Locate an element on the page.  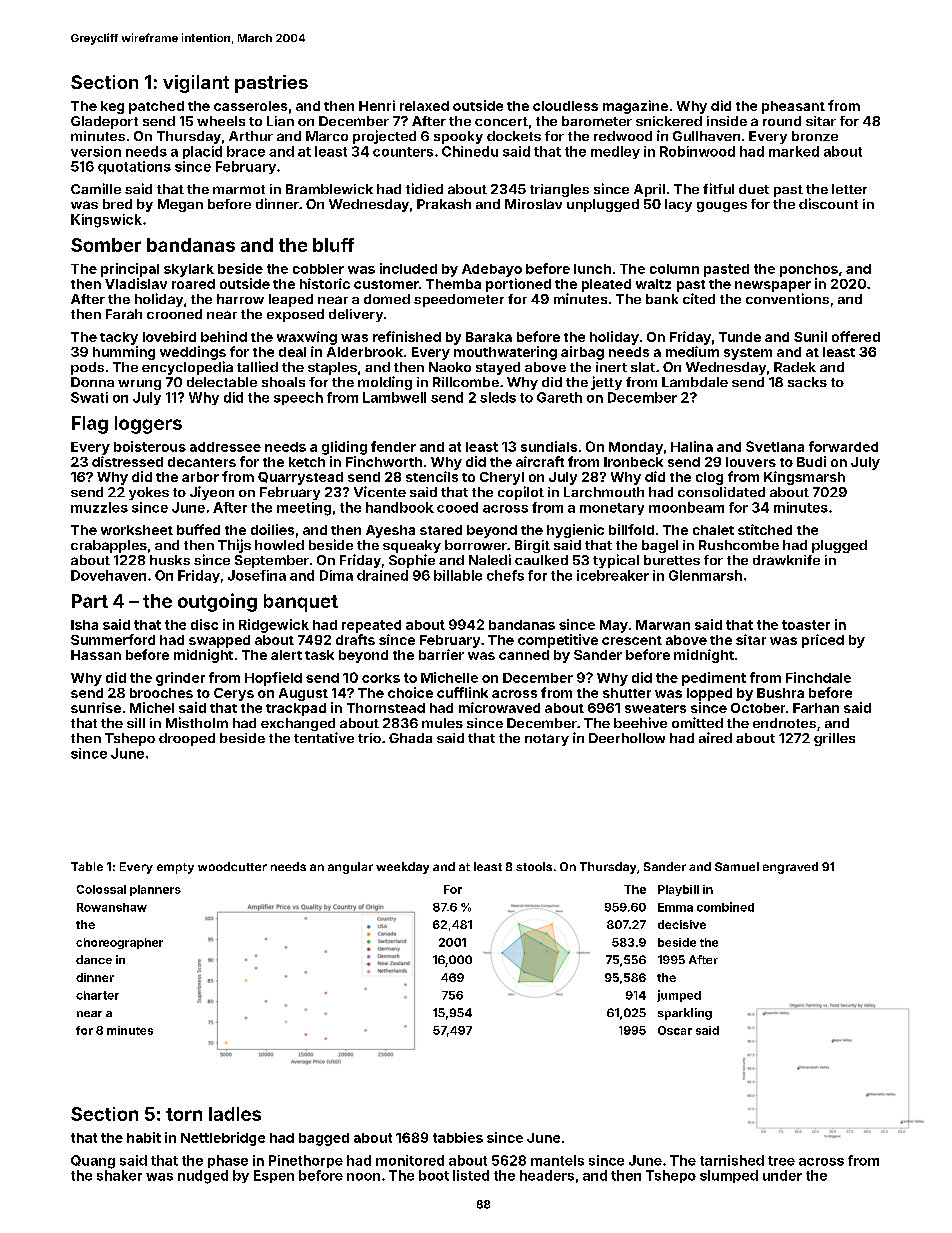
mantels is located at coordinates (557, 1160).
